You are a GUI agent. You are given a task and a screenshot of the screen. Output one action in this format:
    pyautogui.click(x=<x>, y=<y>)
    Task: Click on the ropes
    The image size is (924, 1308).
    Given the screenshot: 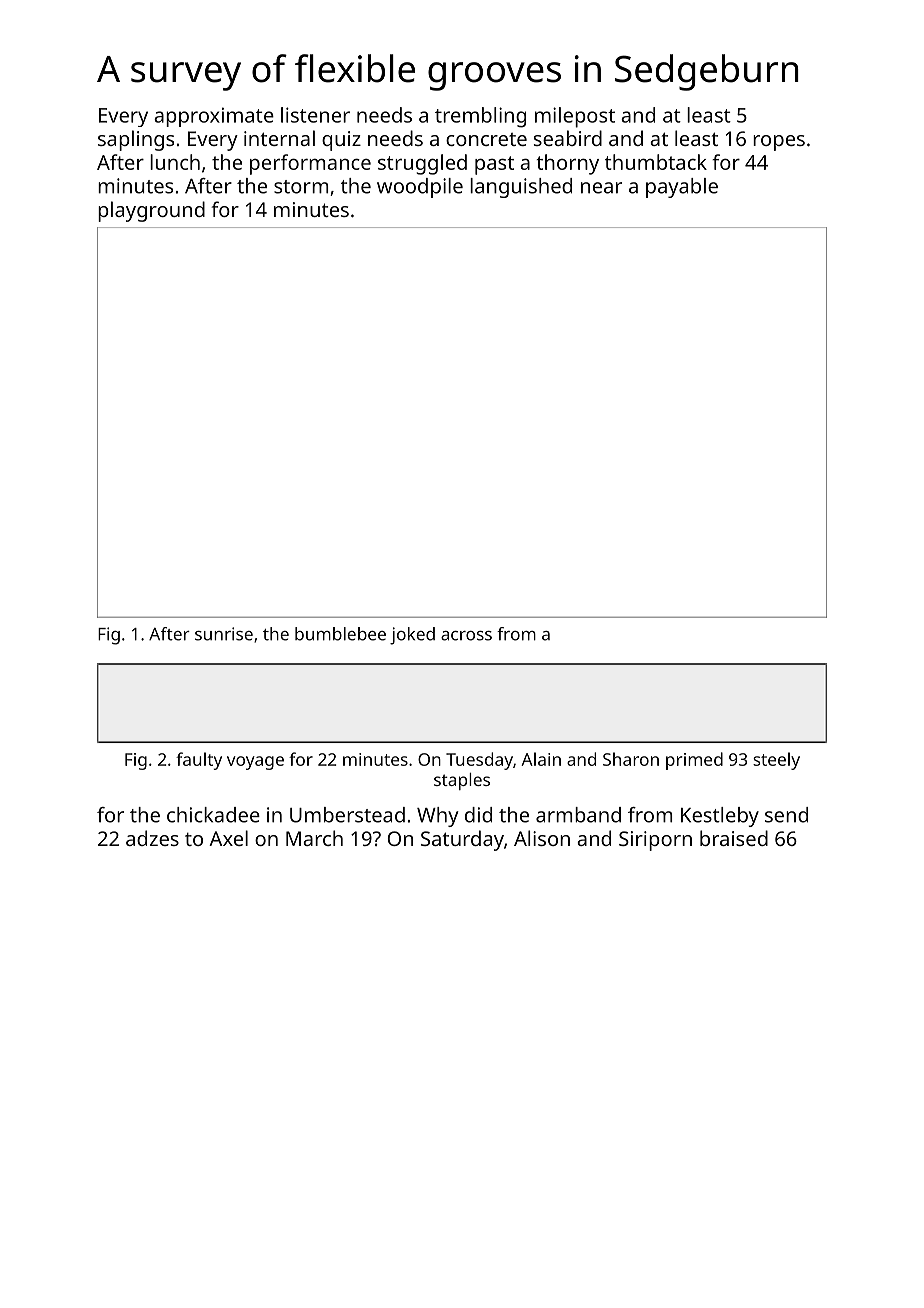 What is the action you would take?
    pyautogui.click(x=779, y=143)
